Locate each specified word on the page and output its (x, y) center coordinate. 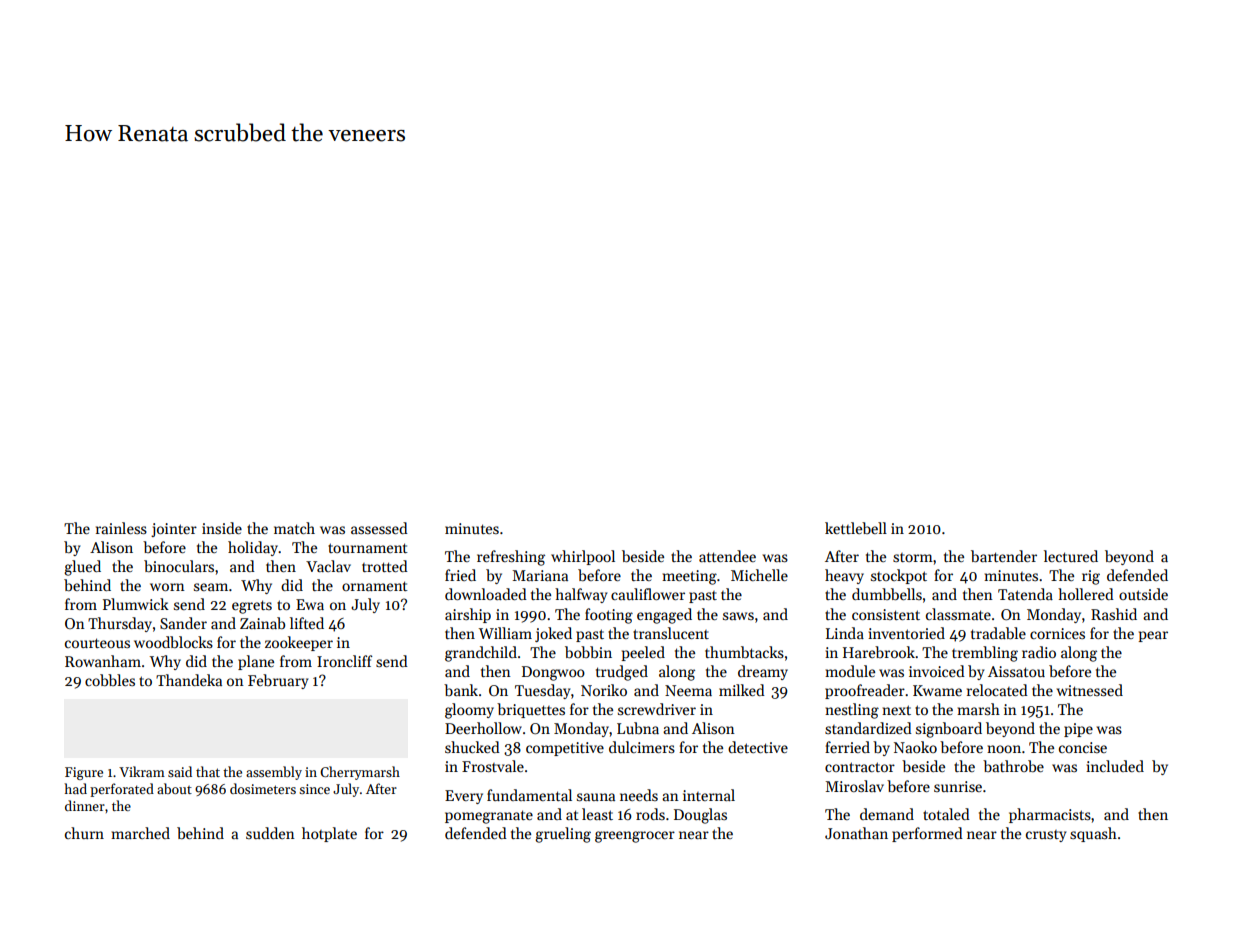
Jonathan (856, 833)
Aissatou (1016, 671)
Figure (84, 773)
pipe (1078, 730)
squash (1093, 834)
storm (913, 557)
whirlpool (583, 557)
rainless (121, 528)
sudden (270, 833)
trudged (622, 673)
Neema (688, 690)
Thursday (120, 624)
